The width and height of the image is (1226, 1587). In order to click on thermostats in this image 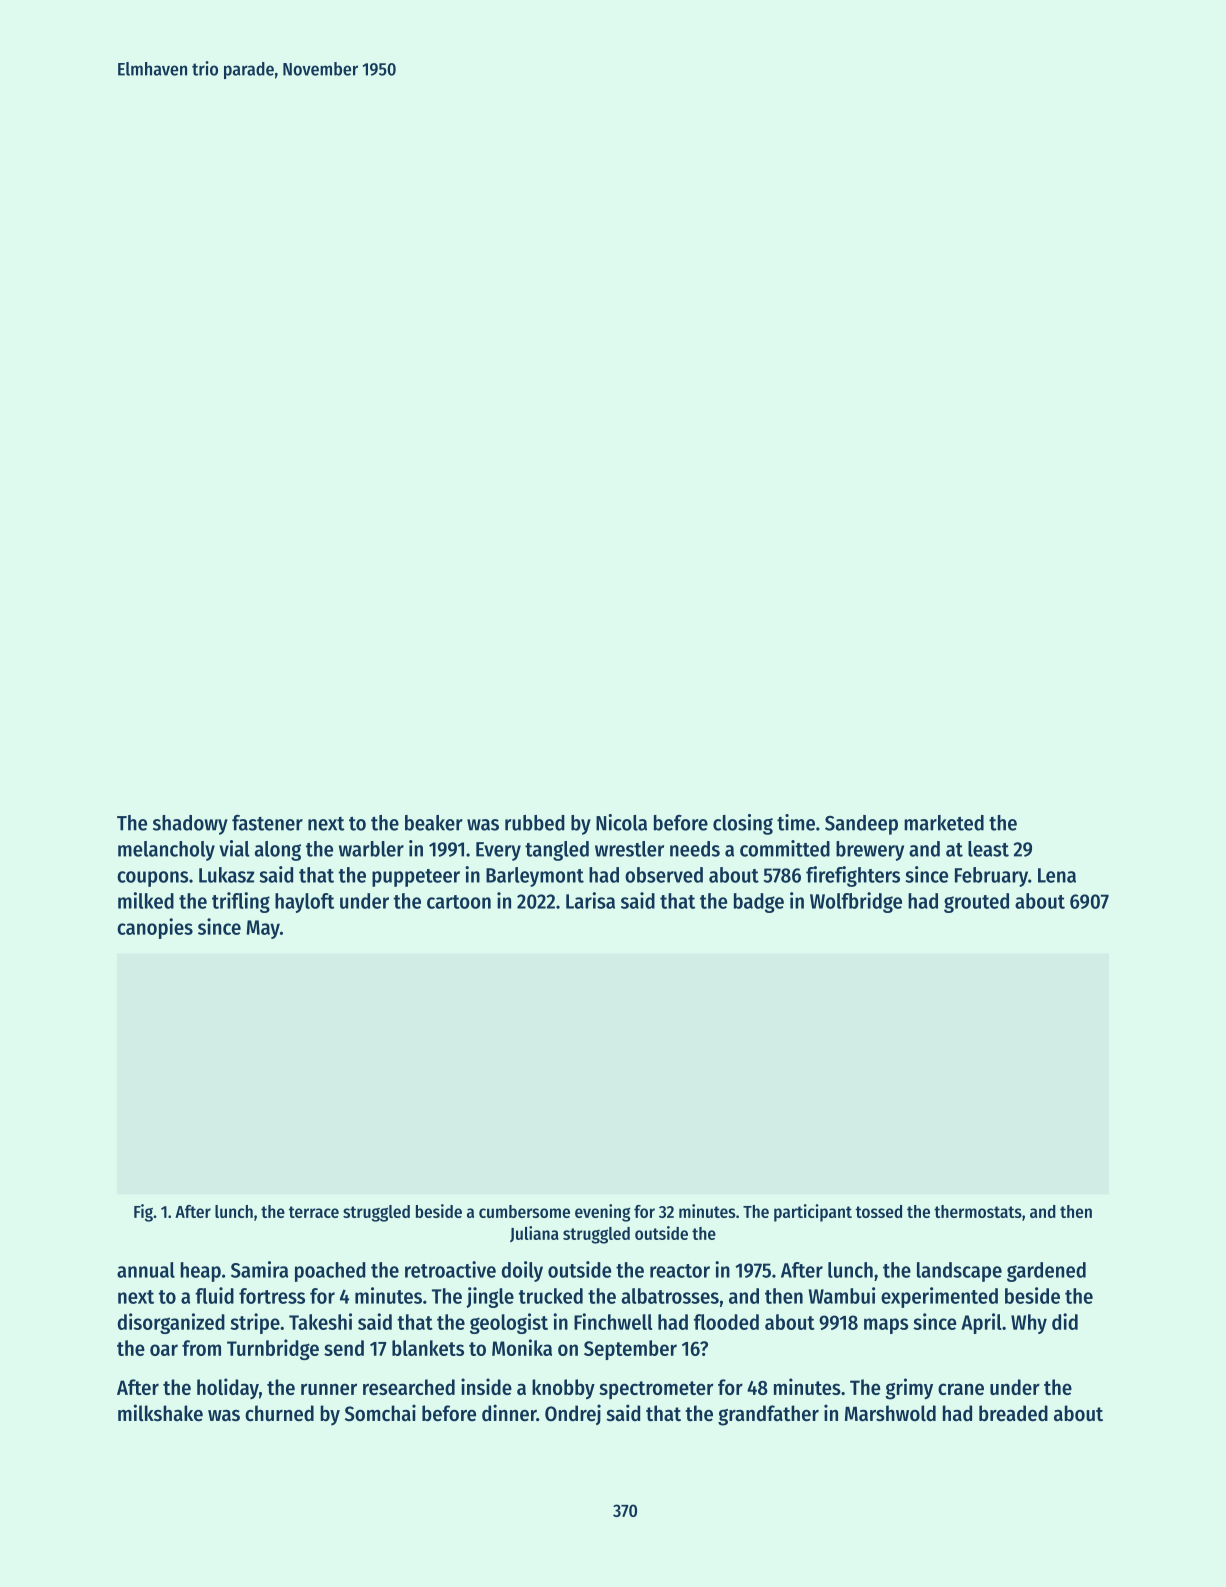, I will do `click(978, 1211)`.
